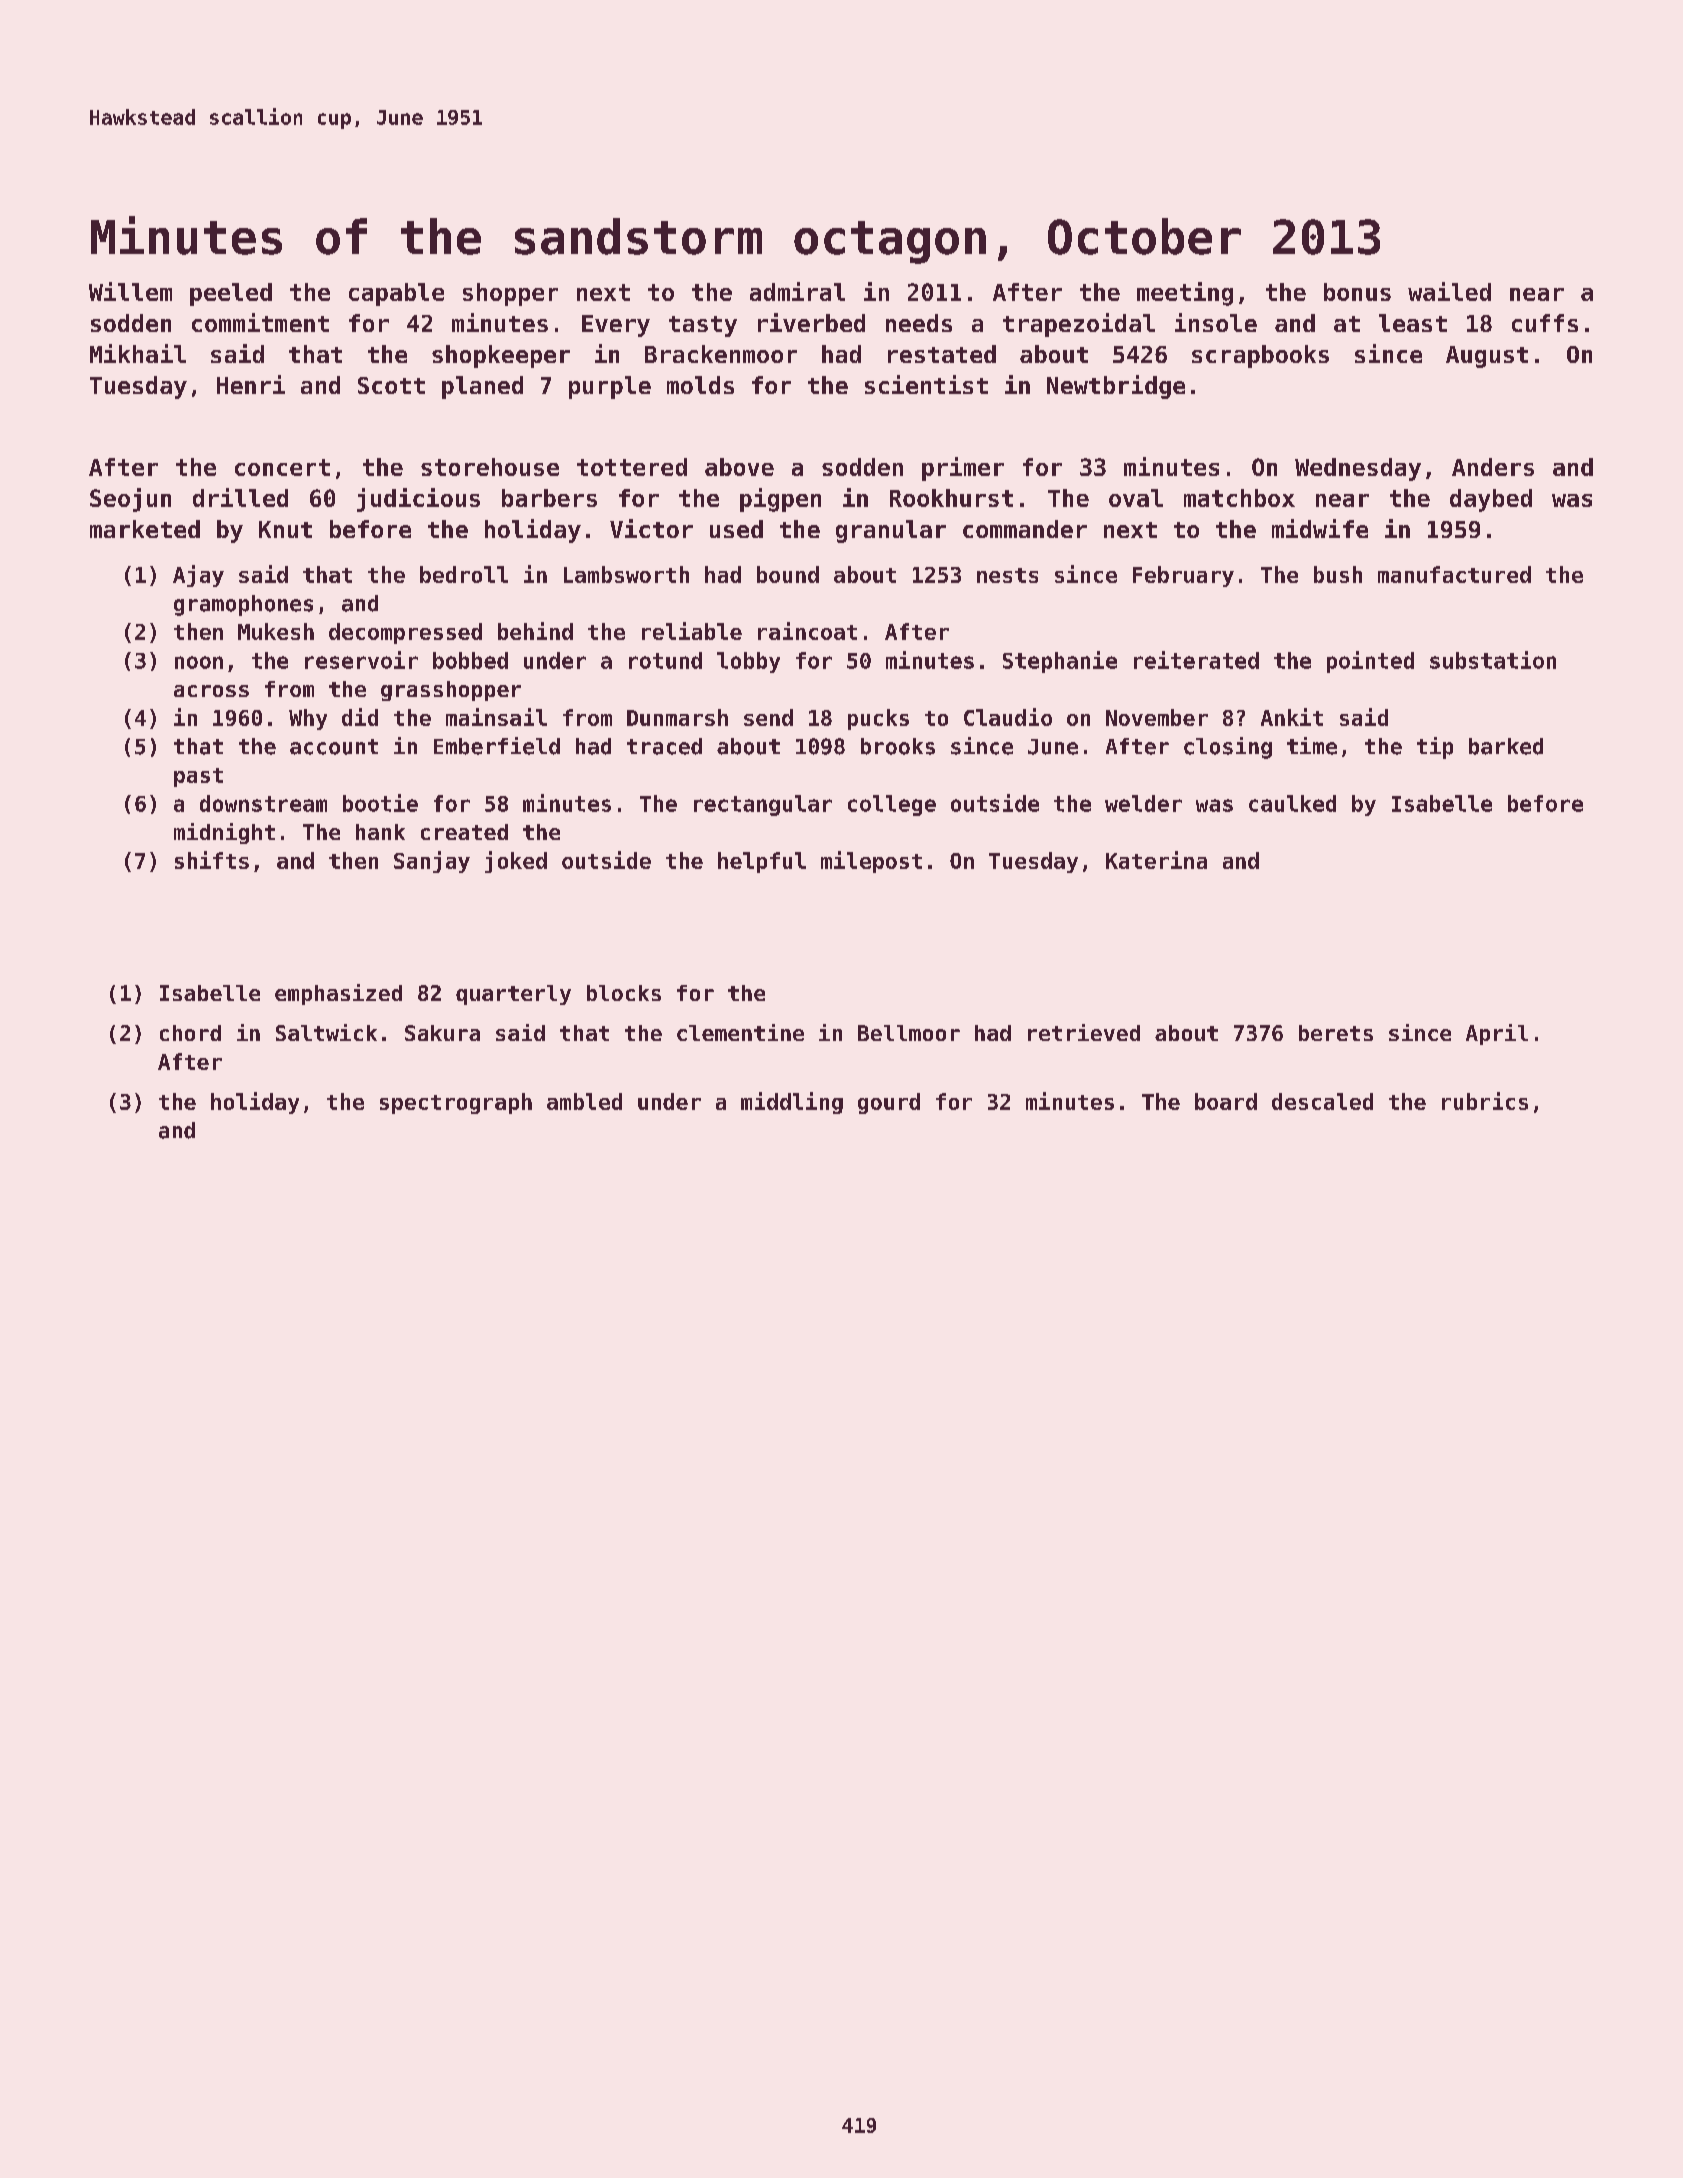 This screenshot has height=2178, width=1683. I want to click on trapezoidal, so click(1079, 325).
